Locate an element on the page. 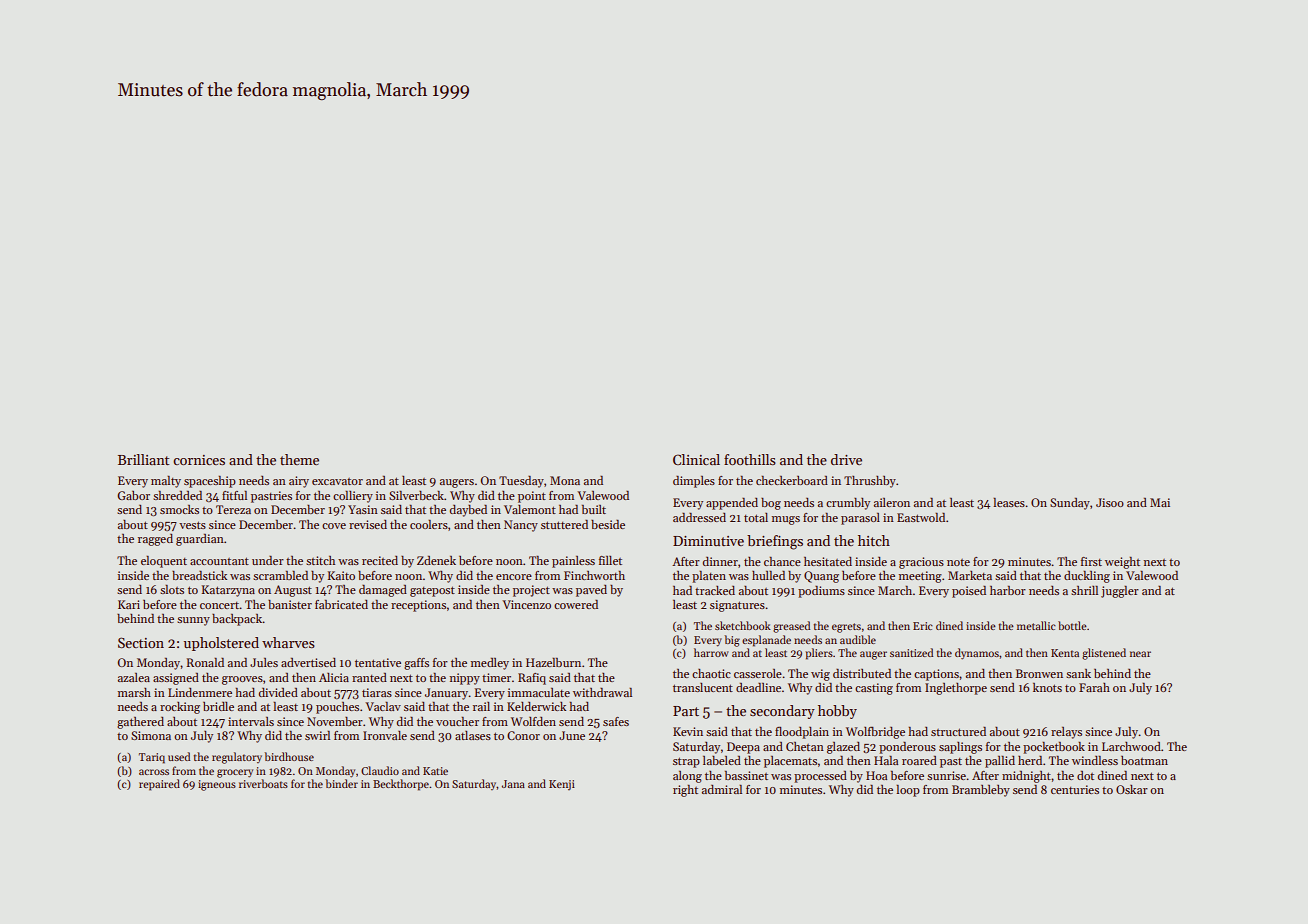  Beckthorpe is located at coordinates (401, 785).
